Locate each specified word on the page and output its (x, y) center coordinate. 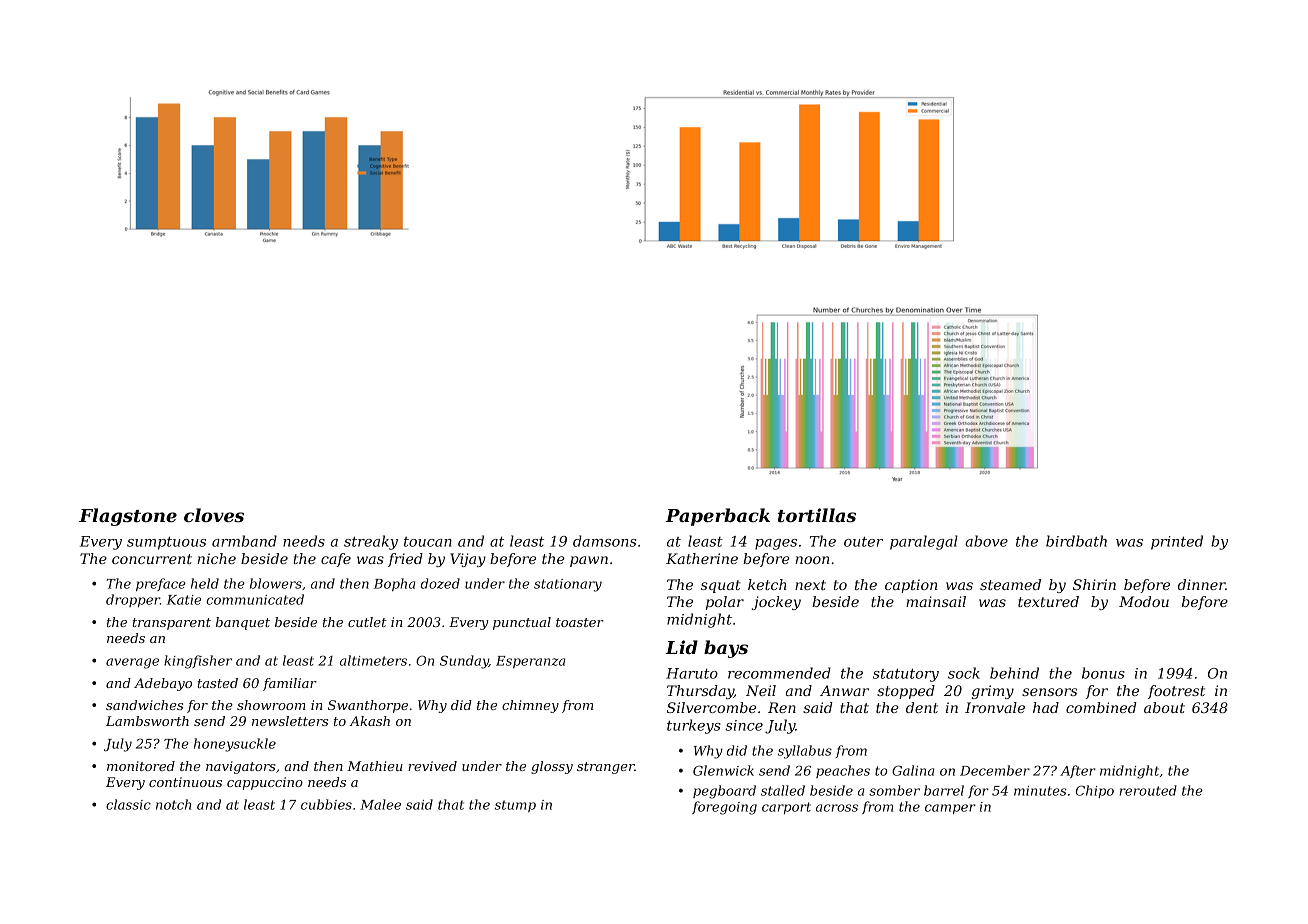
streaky (371, 542)
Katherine (702, 558)
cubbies (326, 804)
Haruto (692, 673)
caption (911, 586)
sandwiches (144, 705)
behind (1014, 673)
